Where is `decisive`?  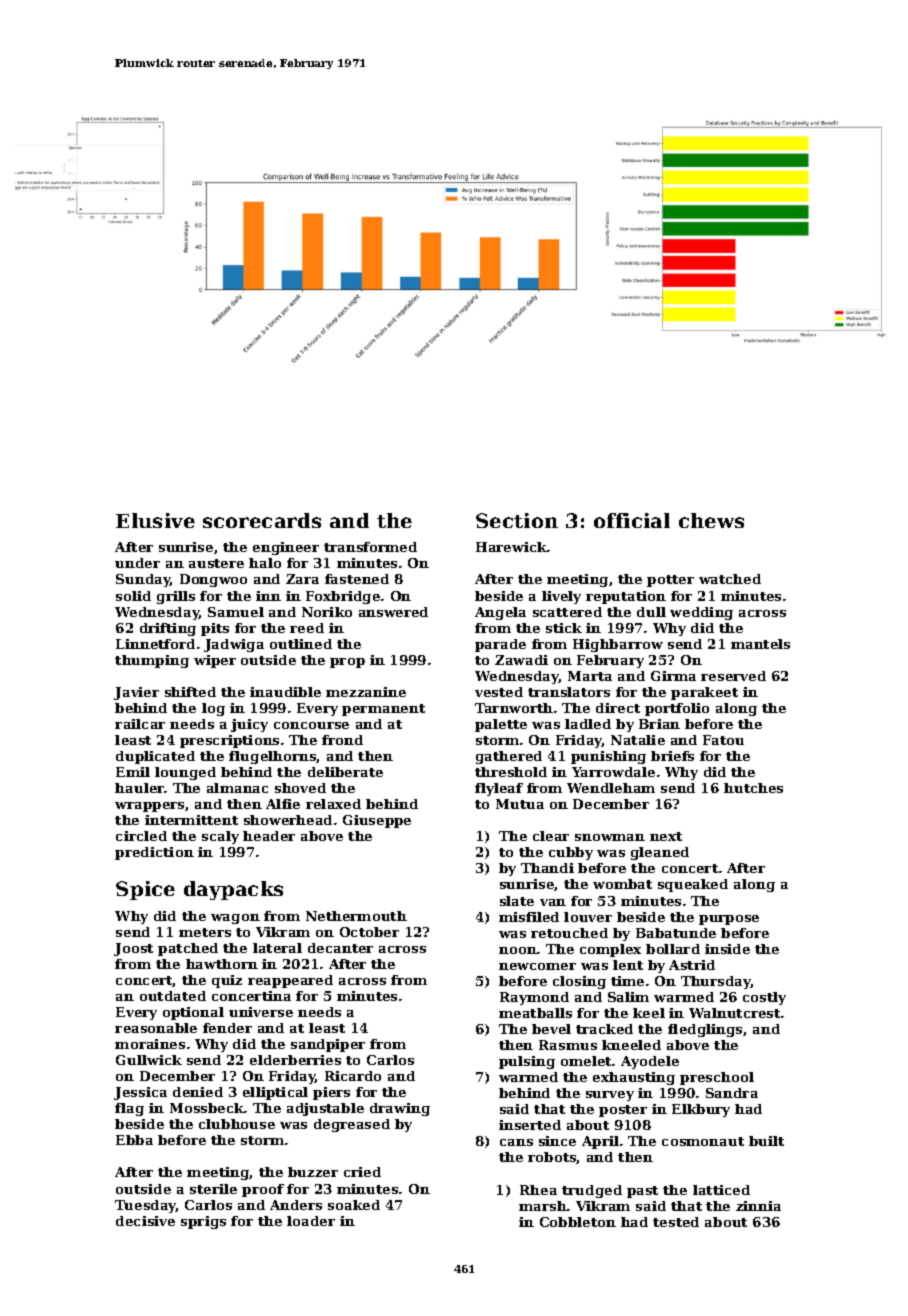
decisive is located at coordinates (145, 1221).
